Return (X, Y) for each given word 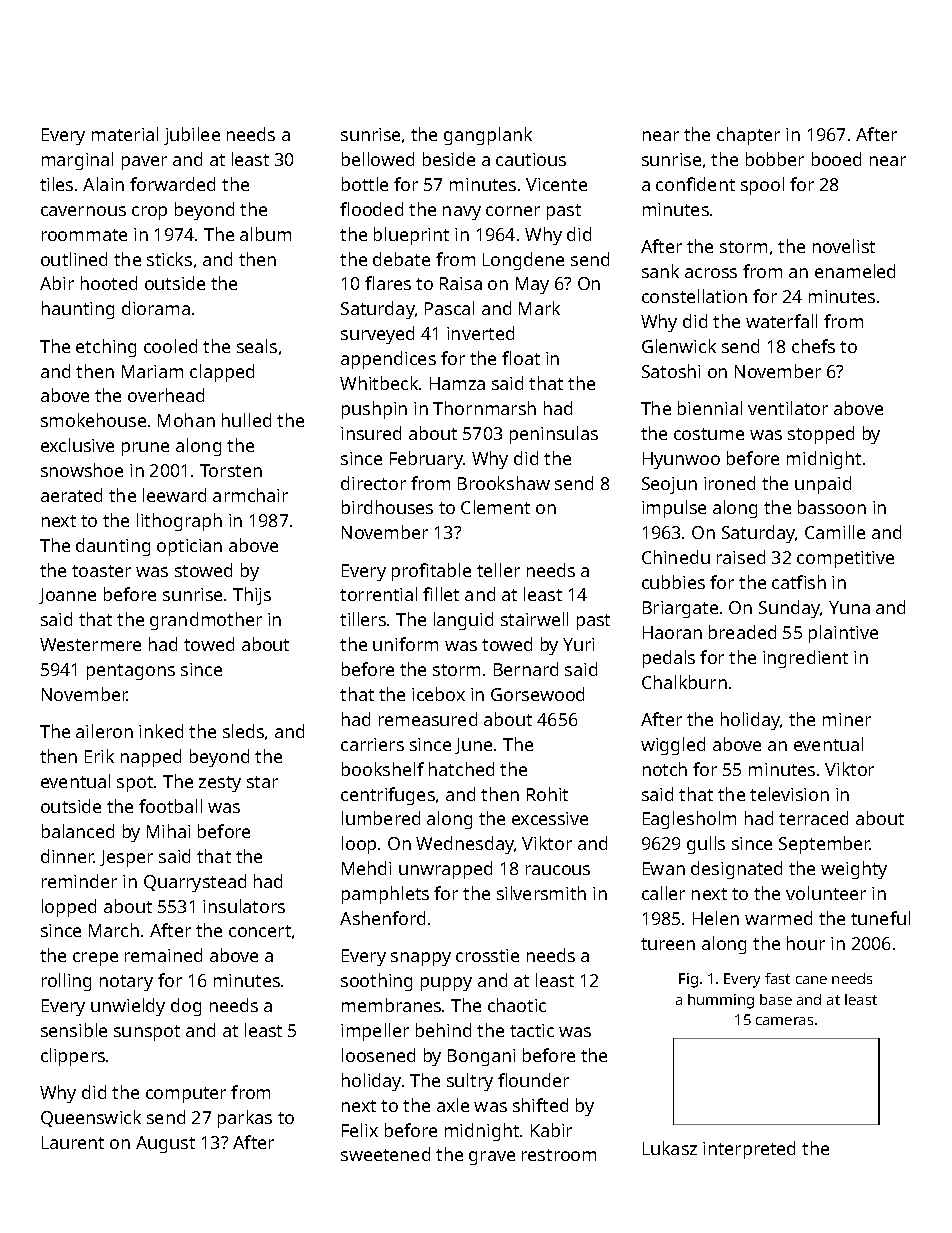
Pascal (449, 308)
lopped (69, 908)
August (165, 1144)
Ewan (664, 868)
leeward (174, 495)
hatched (461, 769)
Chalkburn (684, 682)
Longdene (523, 261)
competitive (845, 559)
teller (498, 570)
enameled (855, 271)
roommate (84, 235)
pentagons (131, 672)
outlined (74, 259)
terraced (813, 818)
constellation (694, 296)
